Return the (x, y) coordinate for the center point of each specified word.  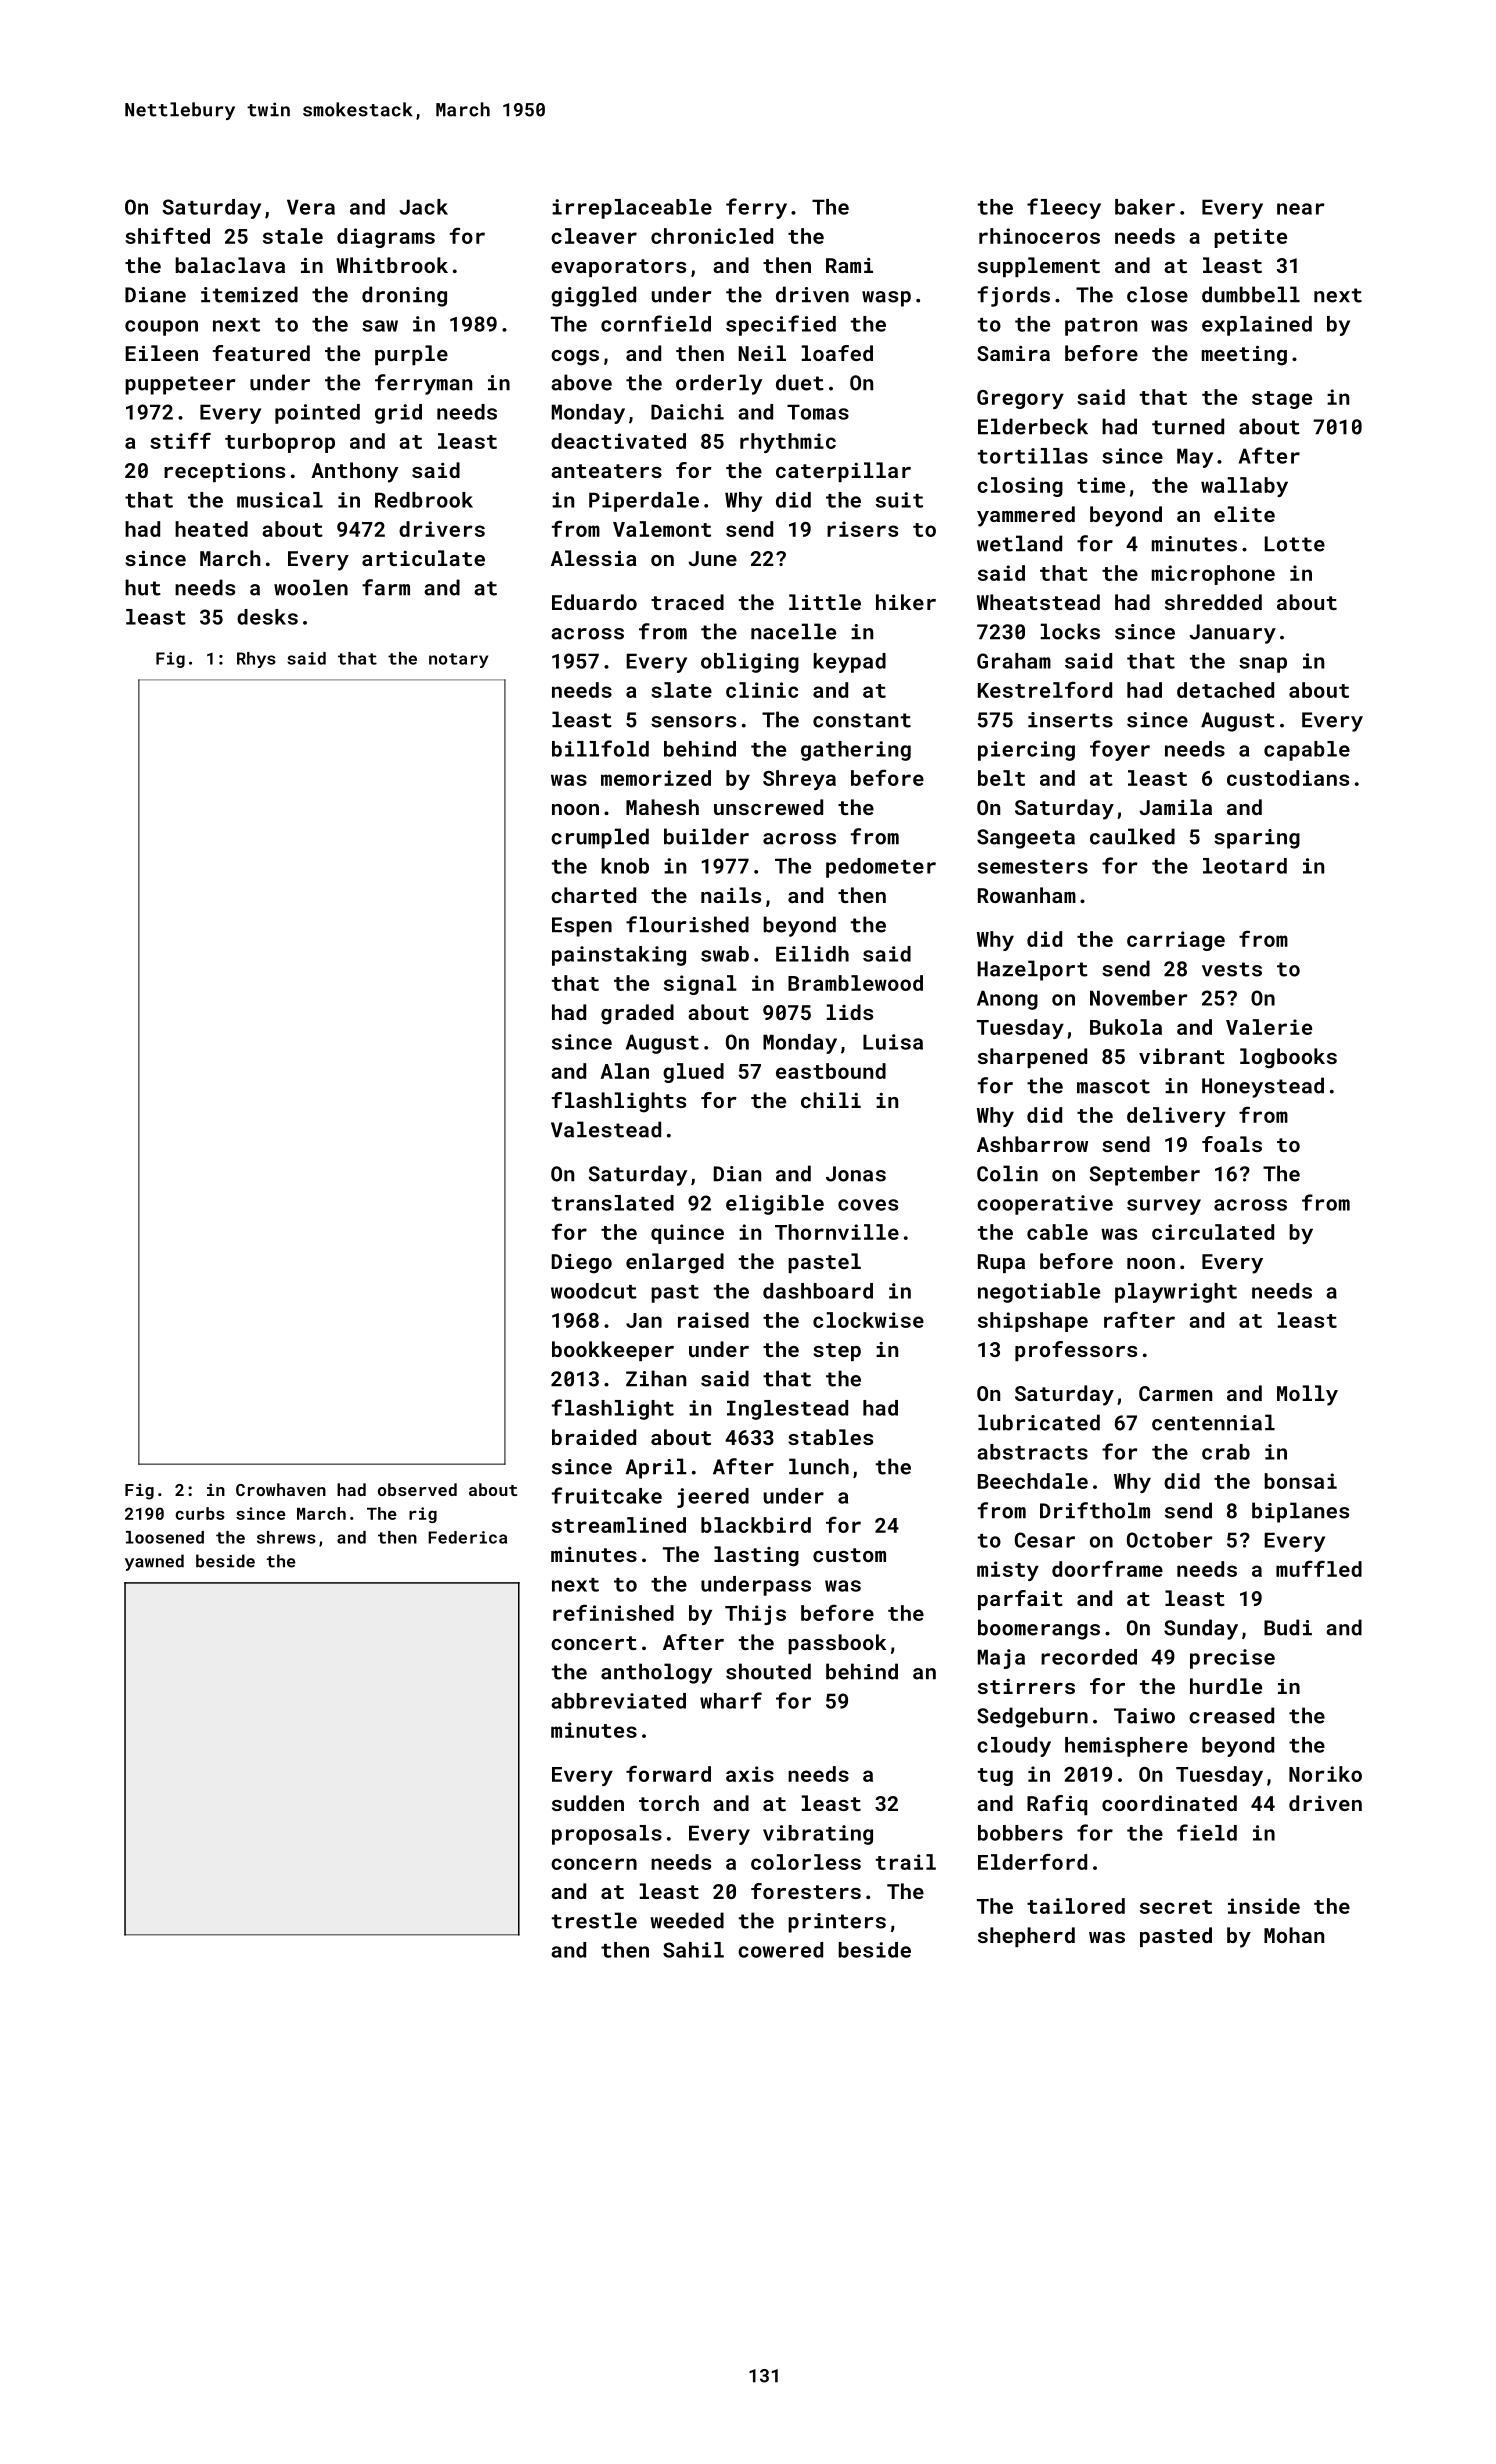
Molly (1307, 1395)
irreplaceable (632, 209)
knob (625, 866)
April (656, 1468)
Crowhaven (281, 1489)
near (1300, 209)
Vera (311, 207)
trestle (594, 1920)
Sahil (693, 1950)
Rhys (256, 660)
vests (1232, 969)
